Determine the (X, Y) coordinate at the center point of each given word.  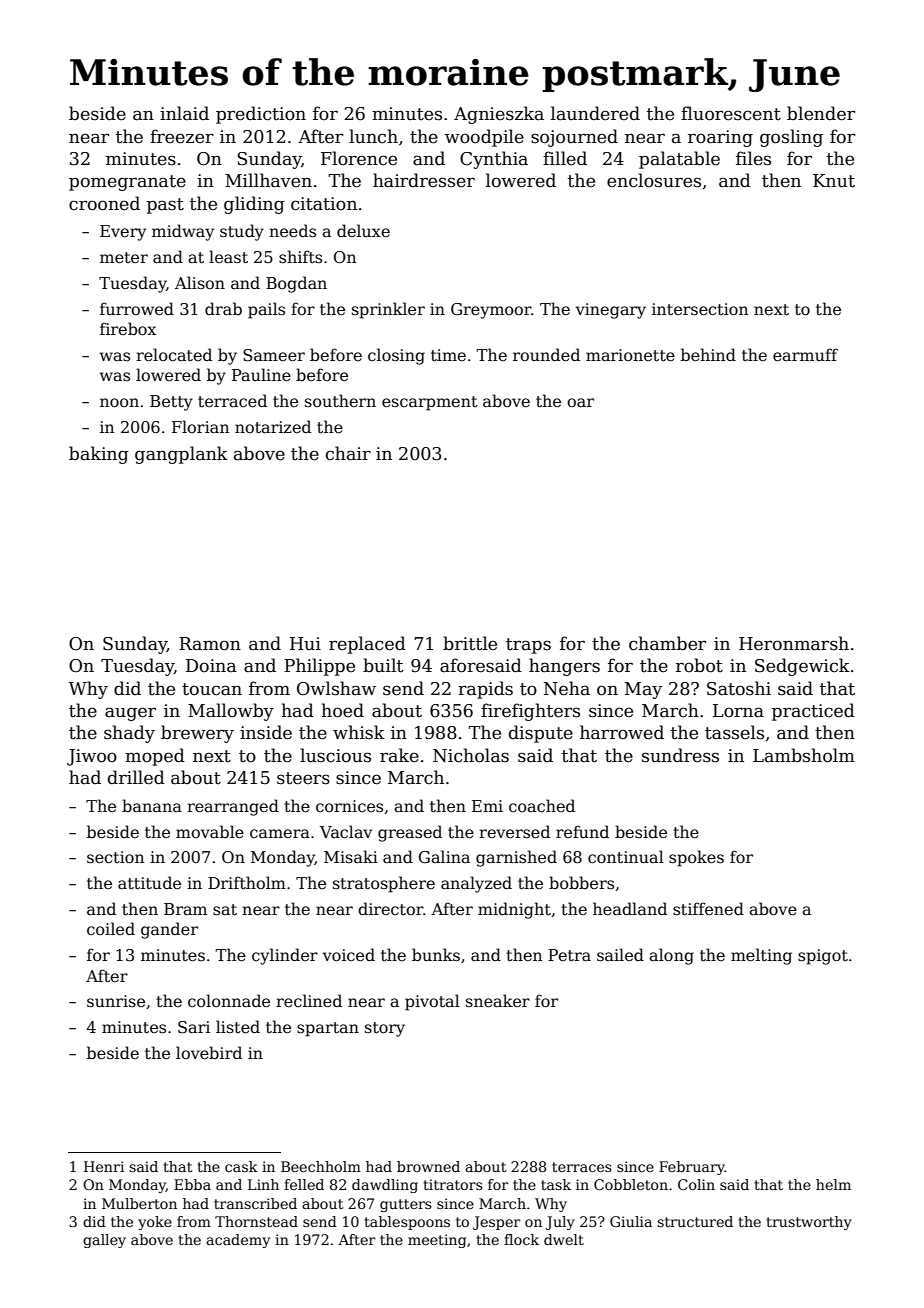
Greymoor (491, 311)
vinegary (611, 311)
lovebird (209, 1053)
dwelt (564, 1239)
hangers (564, 667)
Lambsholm (804, 755)
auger (130, 714)
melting (761, 956)
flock (521, 1239)
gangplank (181, 455)
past (165, 206)
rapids (485, 690)
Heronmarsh (794, 643)
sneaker (498, 1001)
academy (238, 1241)
